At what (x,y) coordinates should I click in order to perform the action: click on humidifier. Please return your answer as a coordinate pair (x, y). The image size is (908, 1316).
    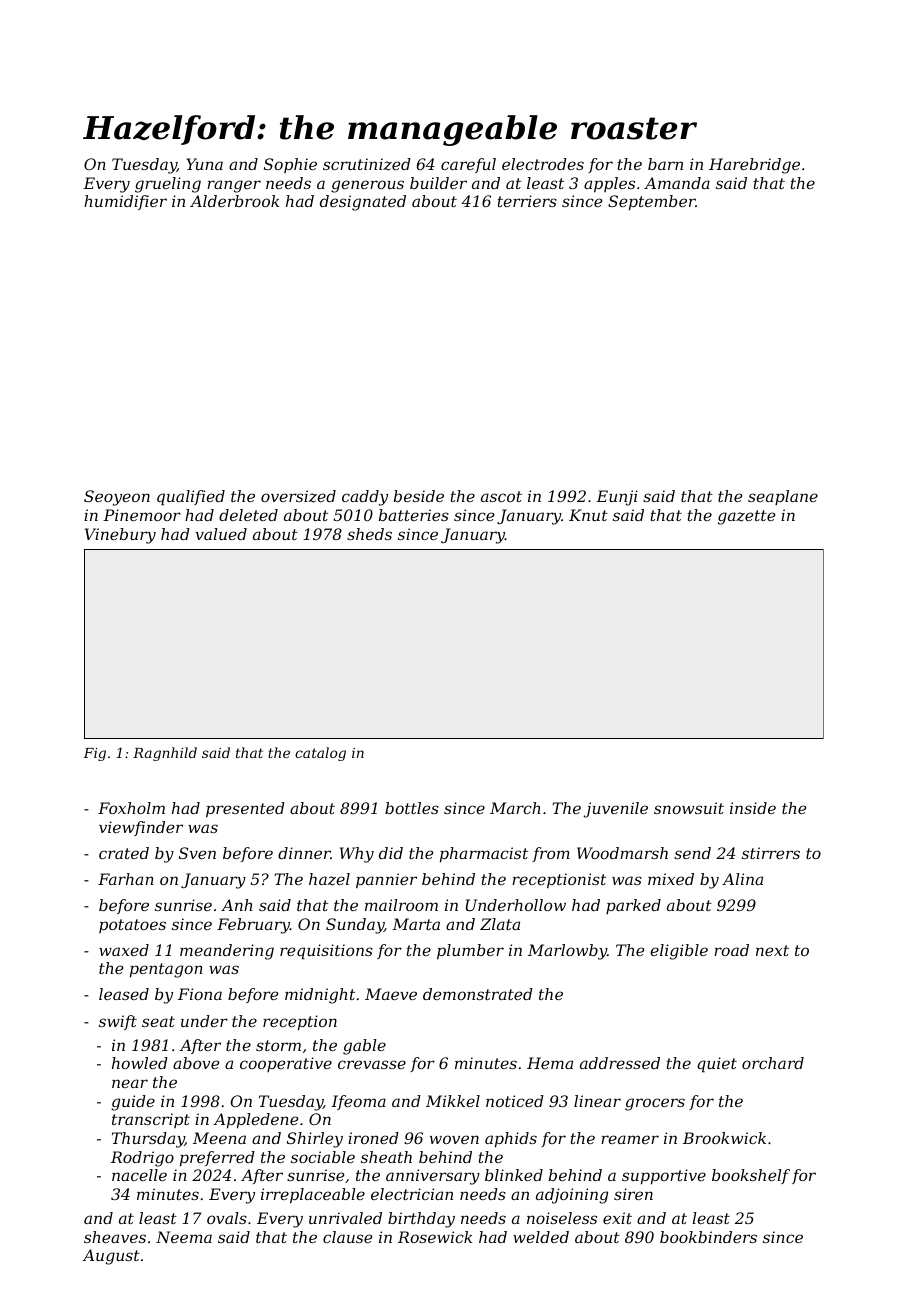
    Looking at the image, I should click on (125, 202).
